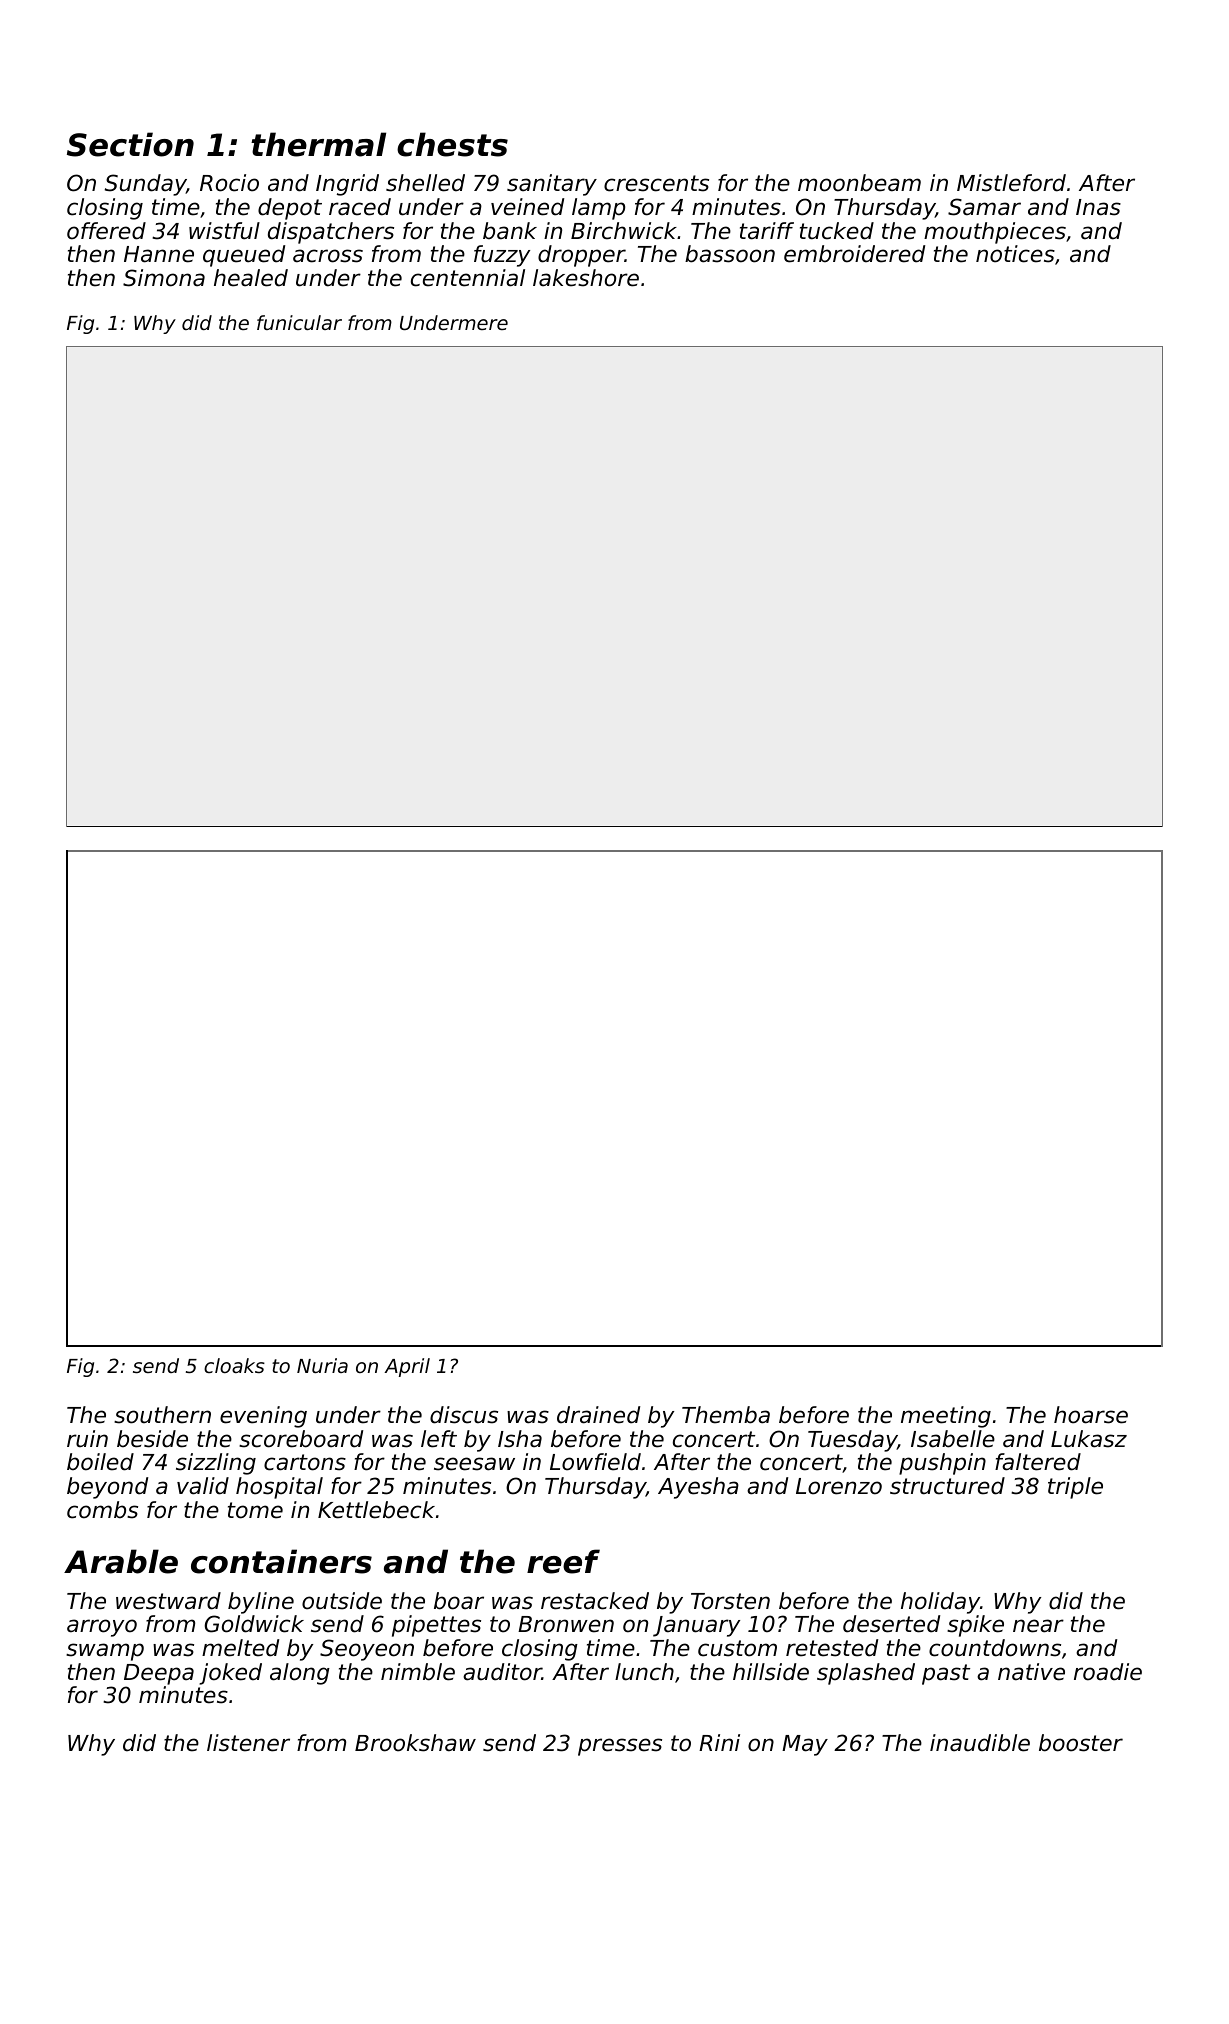 The image size is (1229, 2024). I want to click on swamp, so click(105, 1652).
